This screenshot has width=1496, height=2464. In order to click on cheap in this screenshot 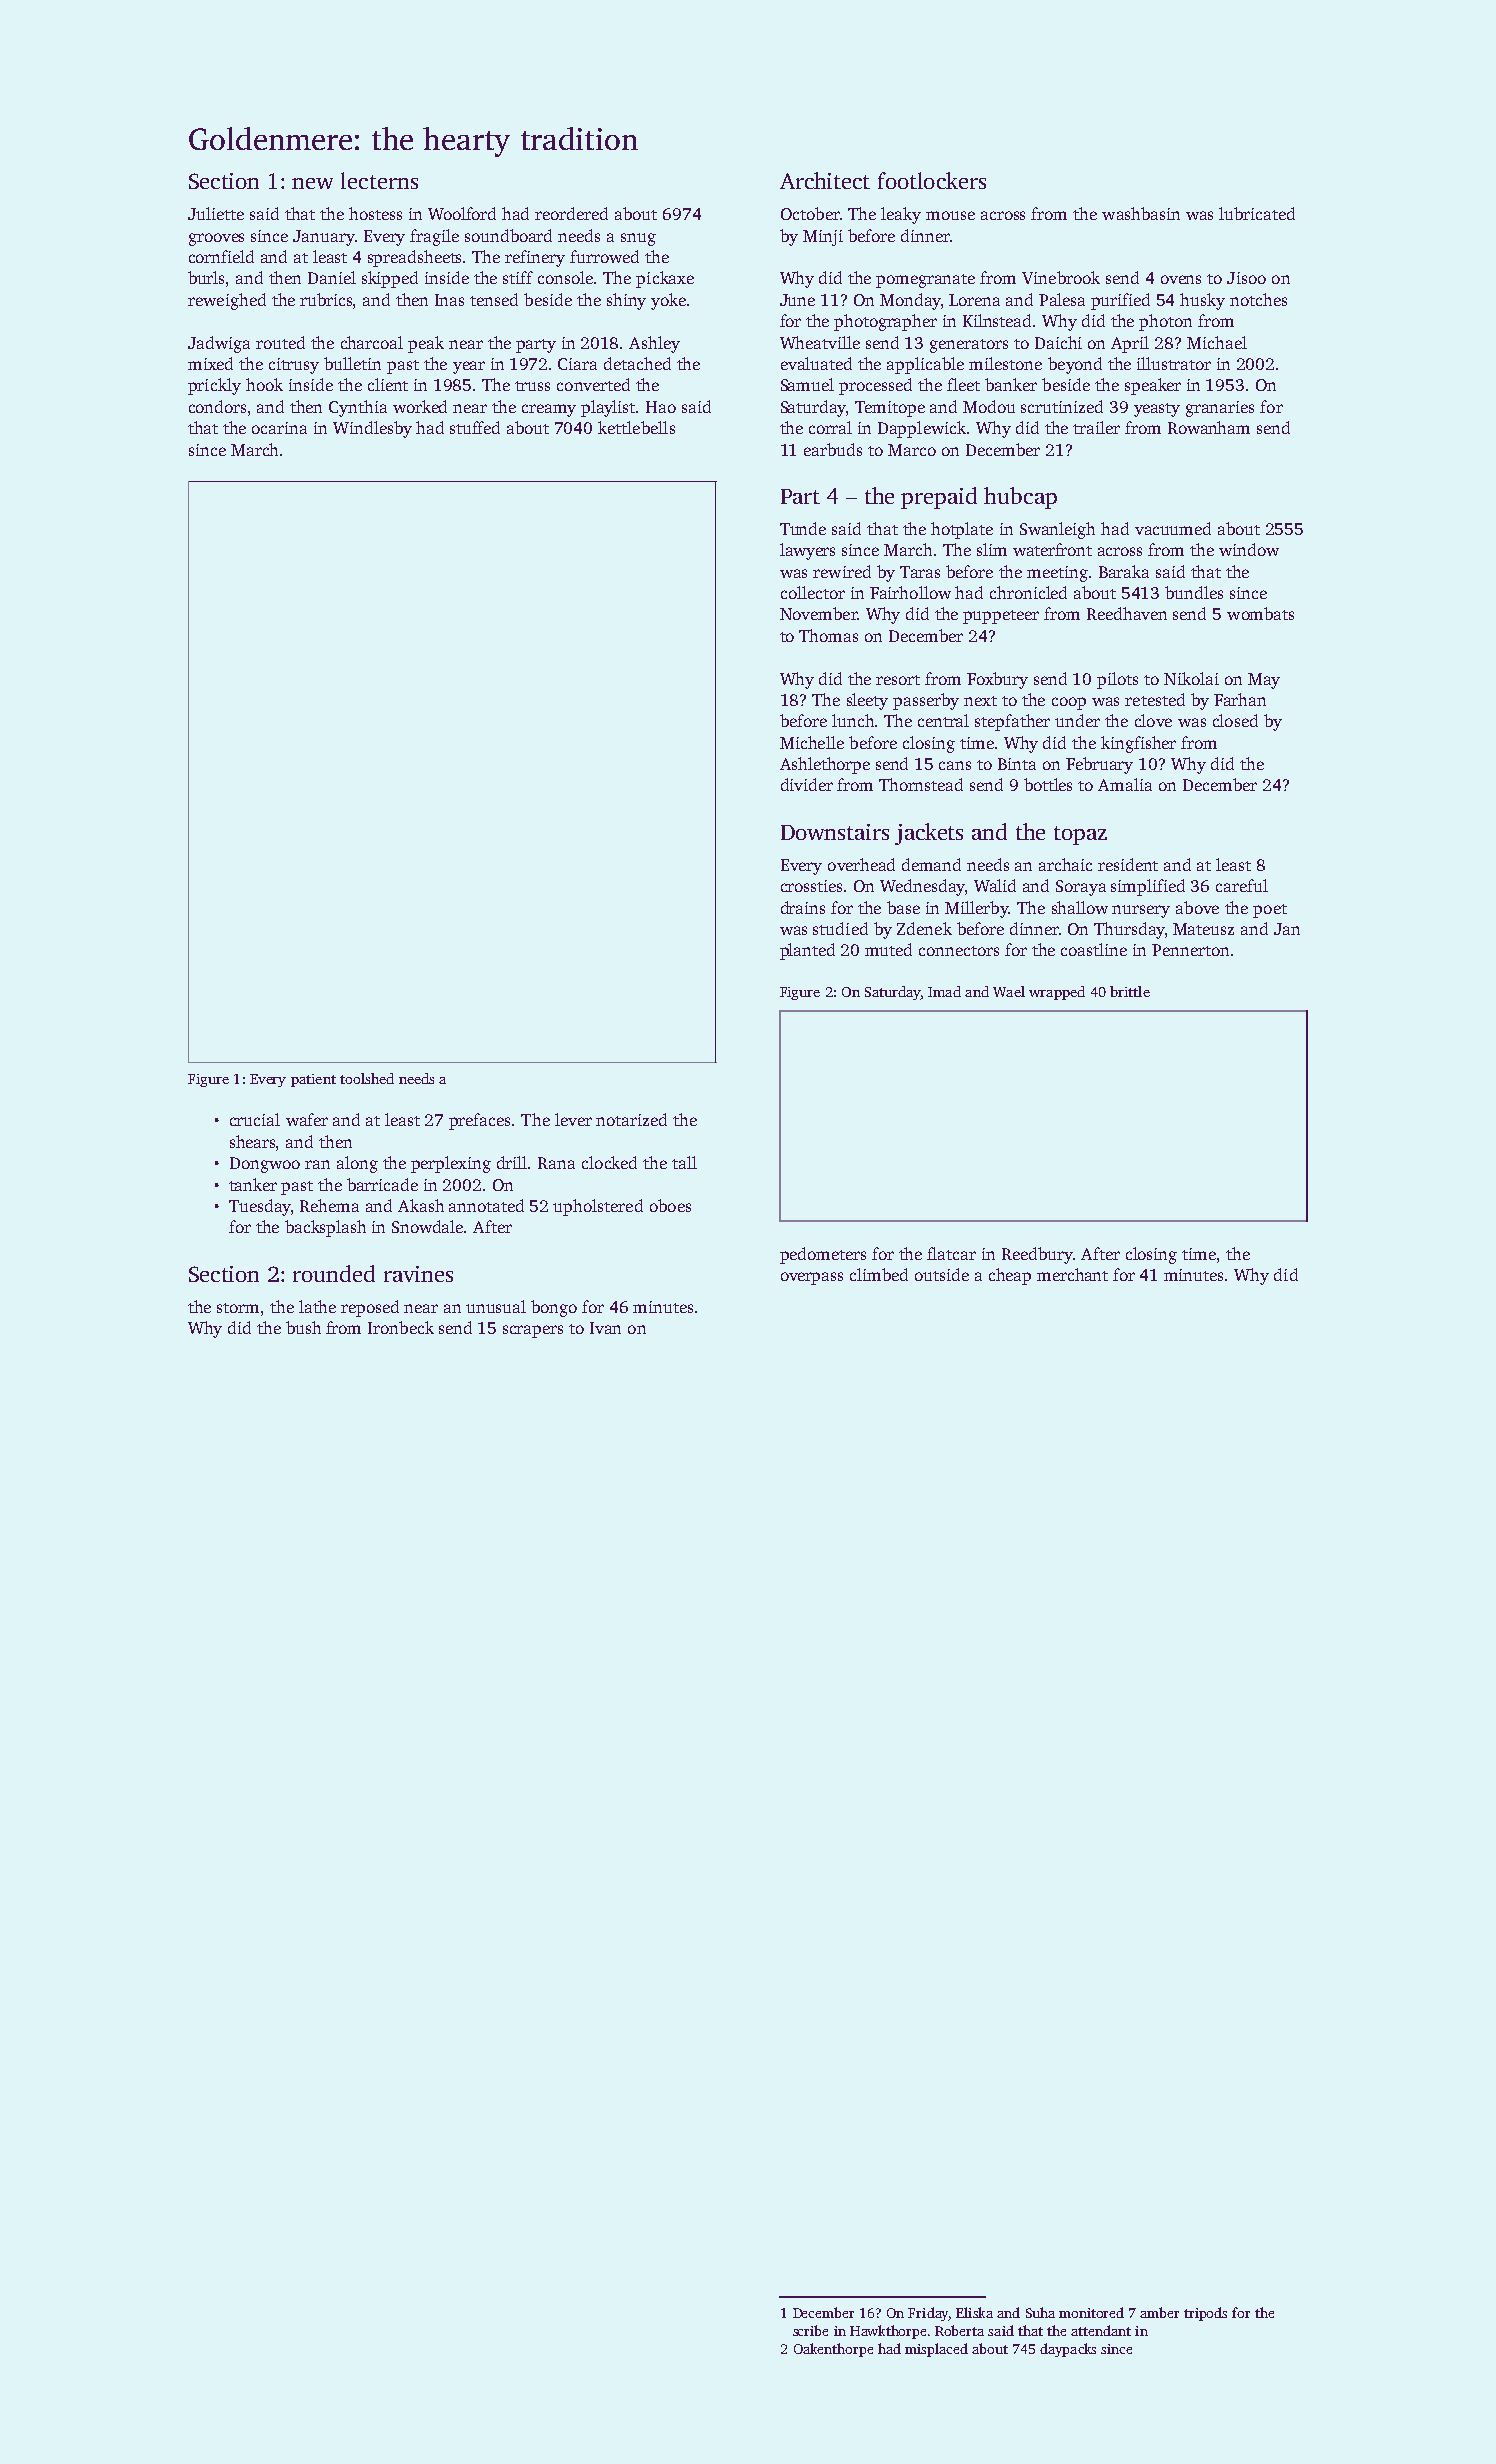, I will do `click(1010, 1276)`.
